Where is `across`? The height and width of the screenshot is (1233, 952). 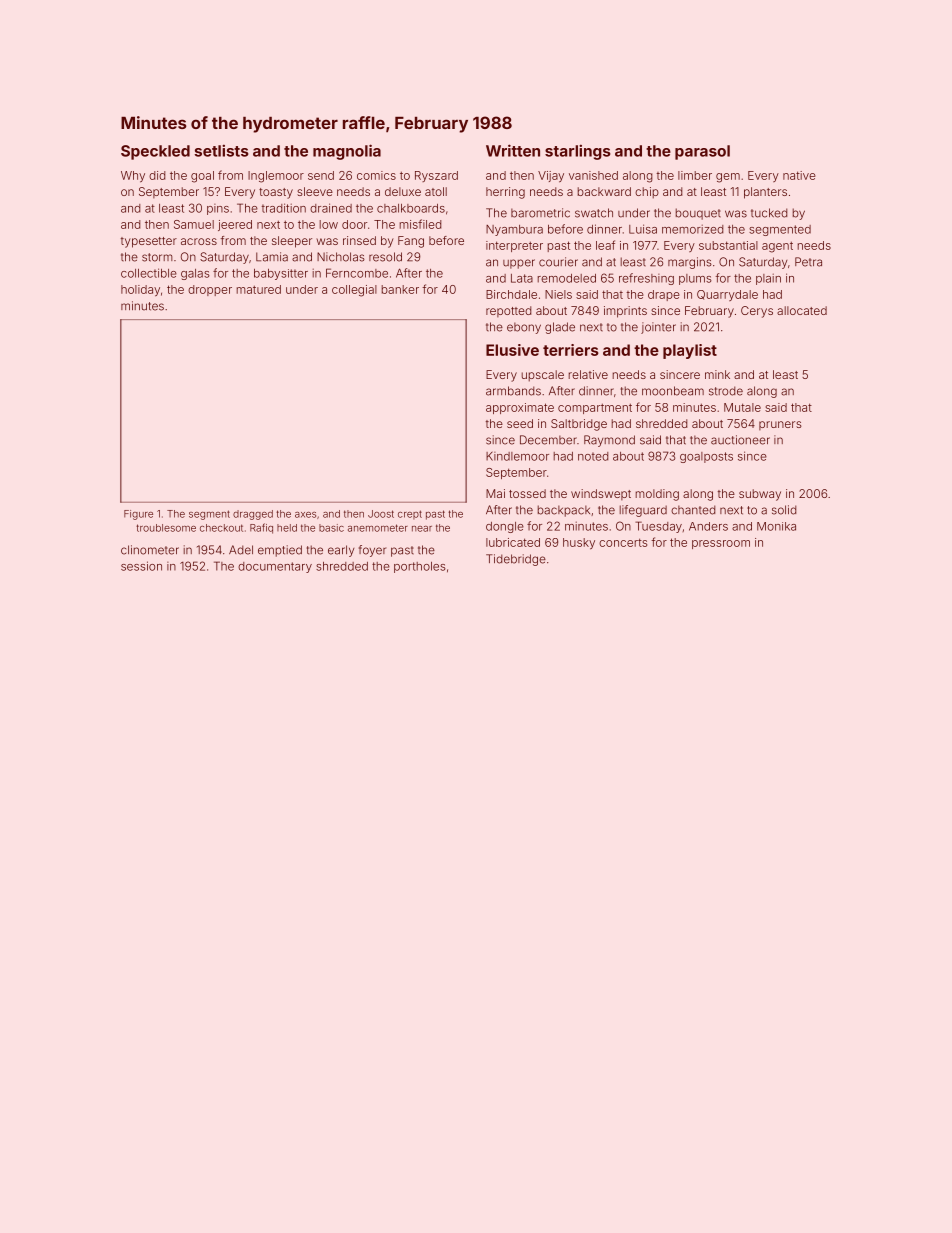 across is located at coordinates (199, 241).
